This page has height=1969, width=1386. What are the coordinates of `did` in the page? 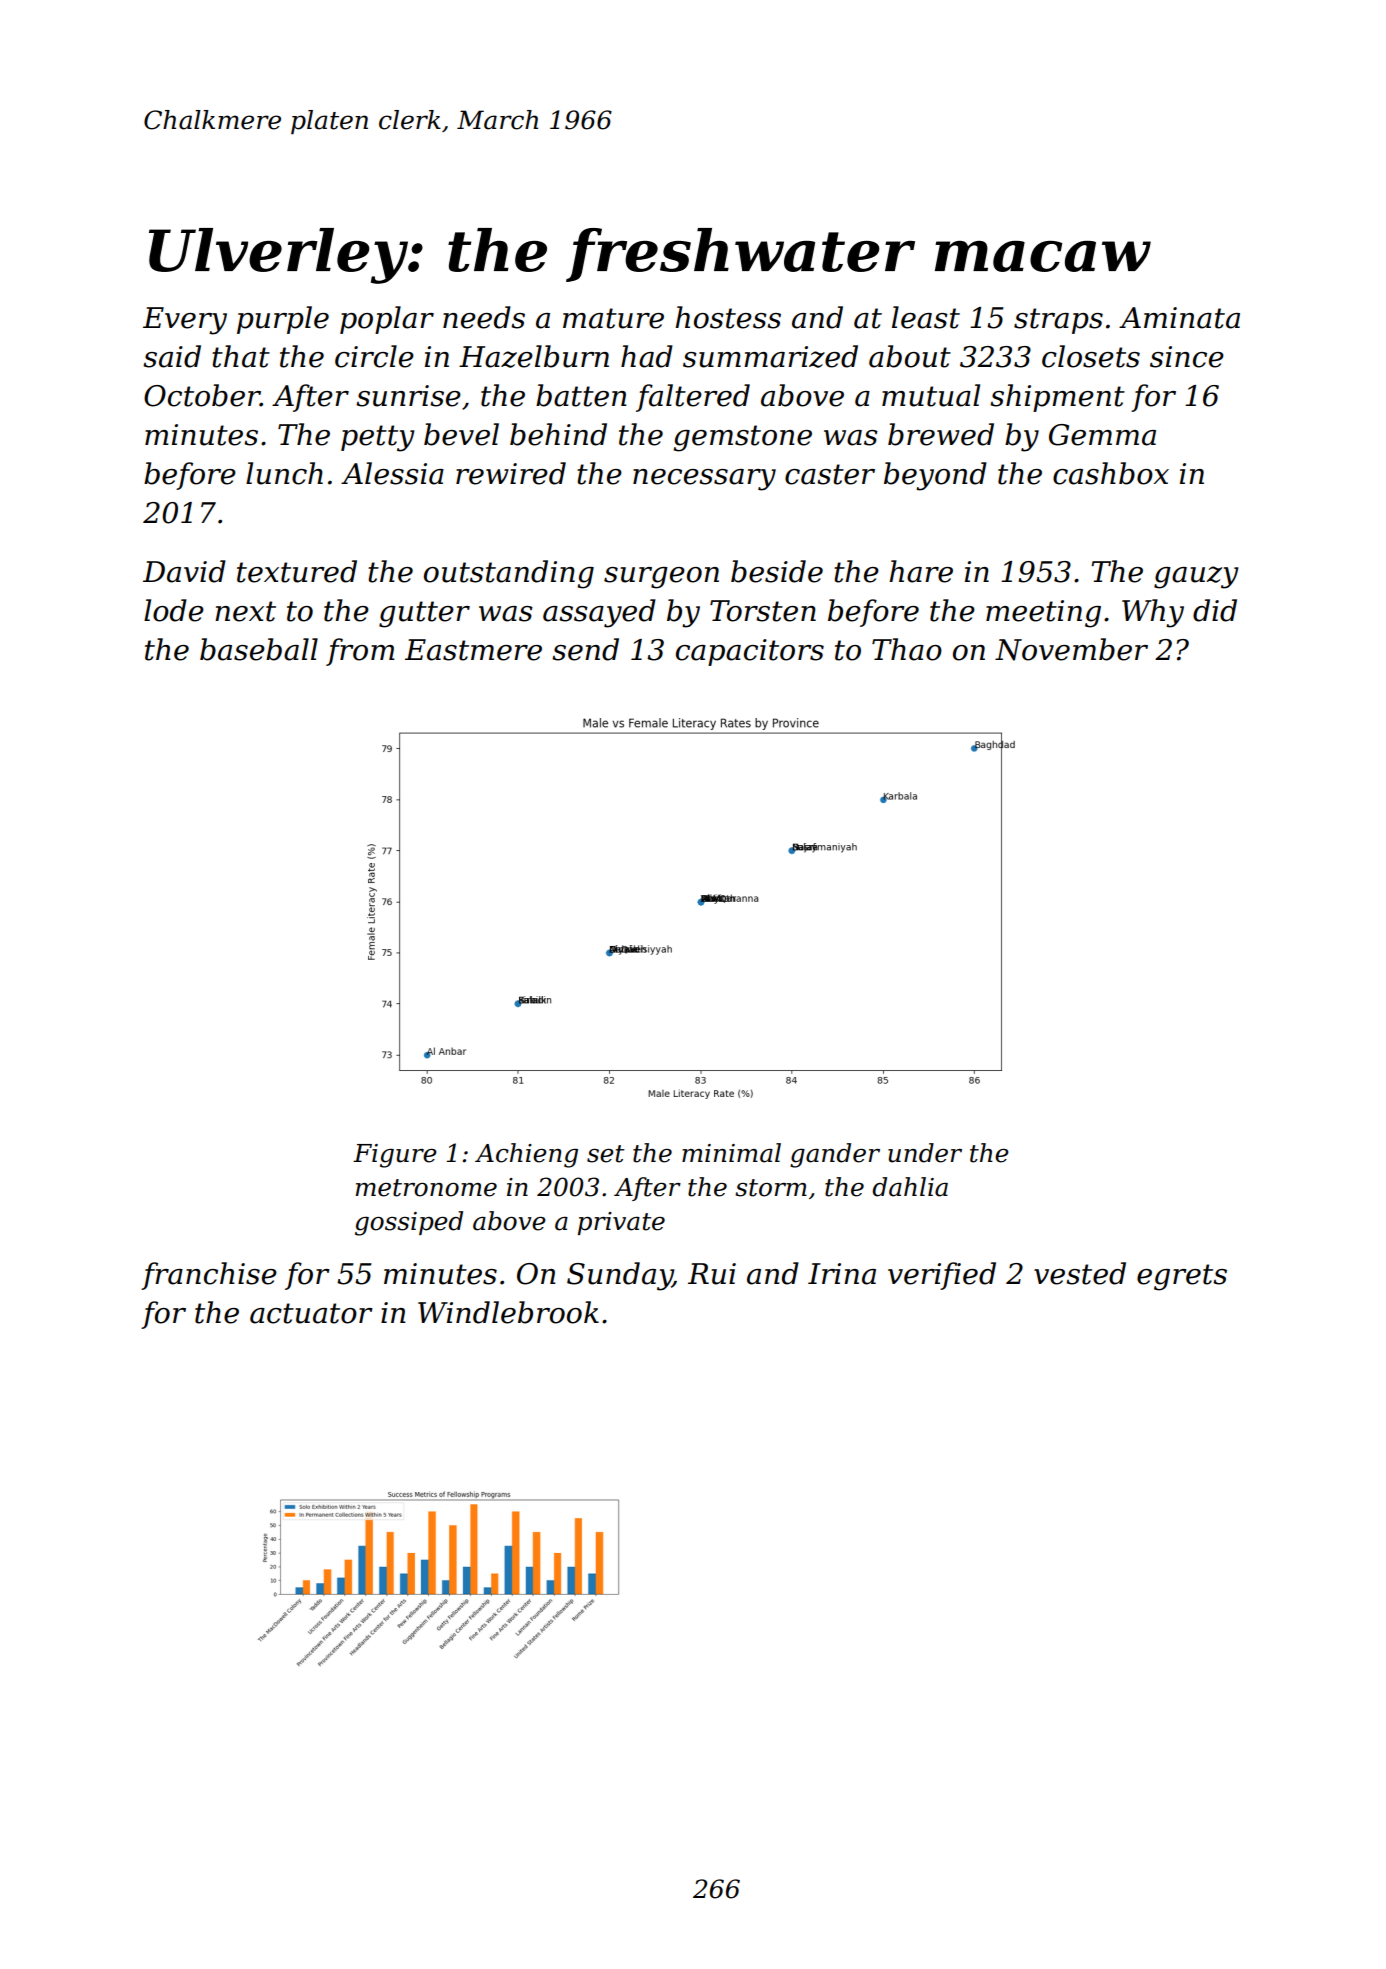 It's located at (1215, 610).
